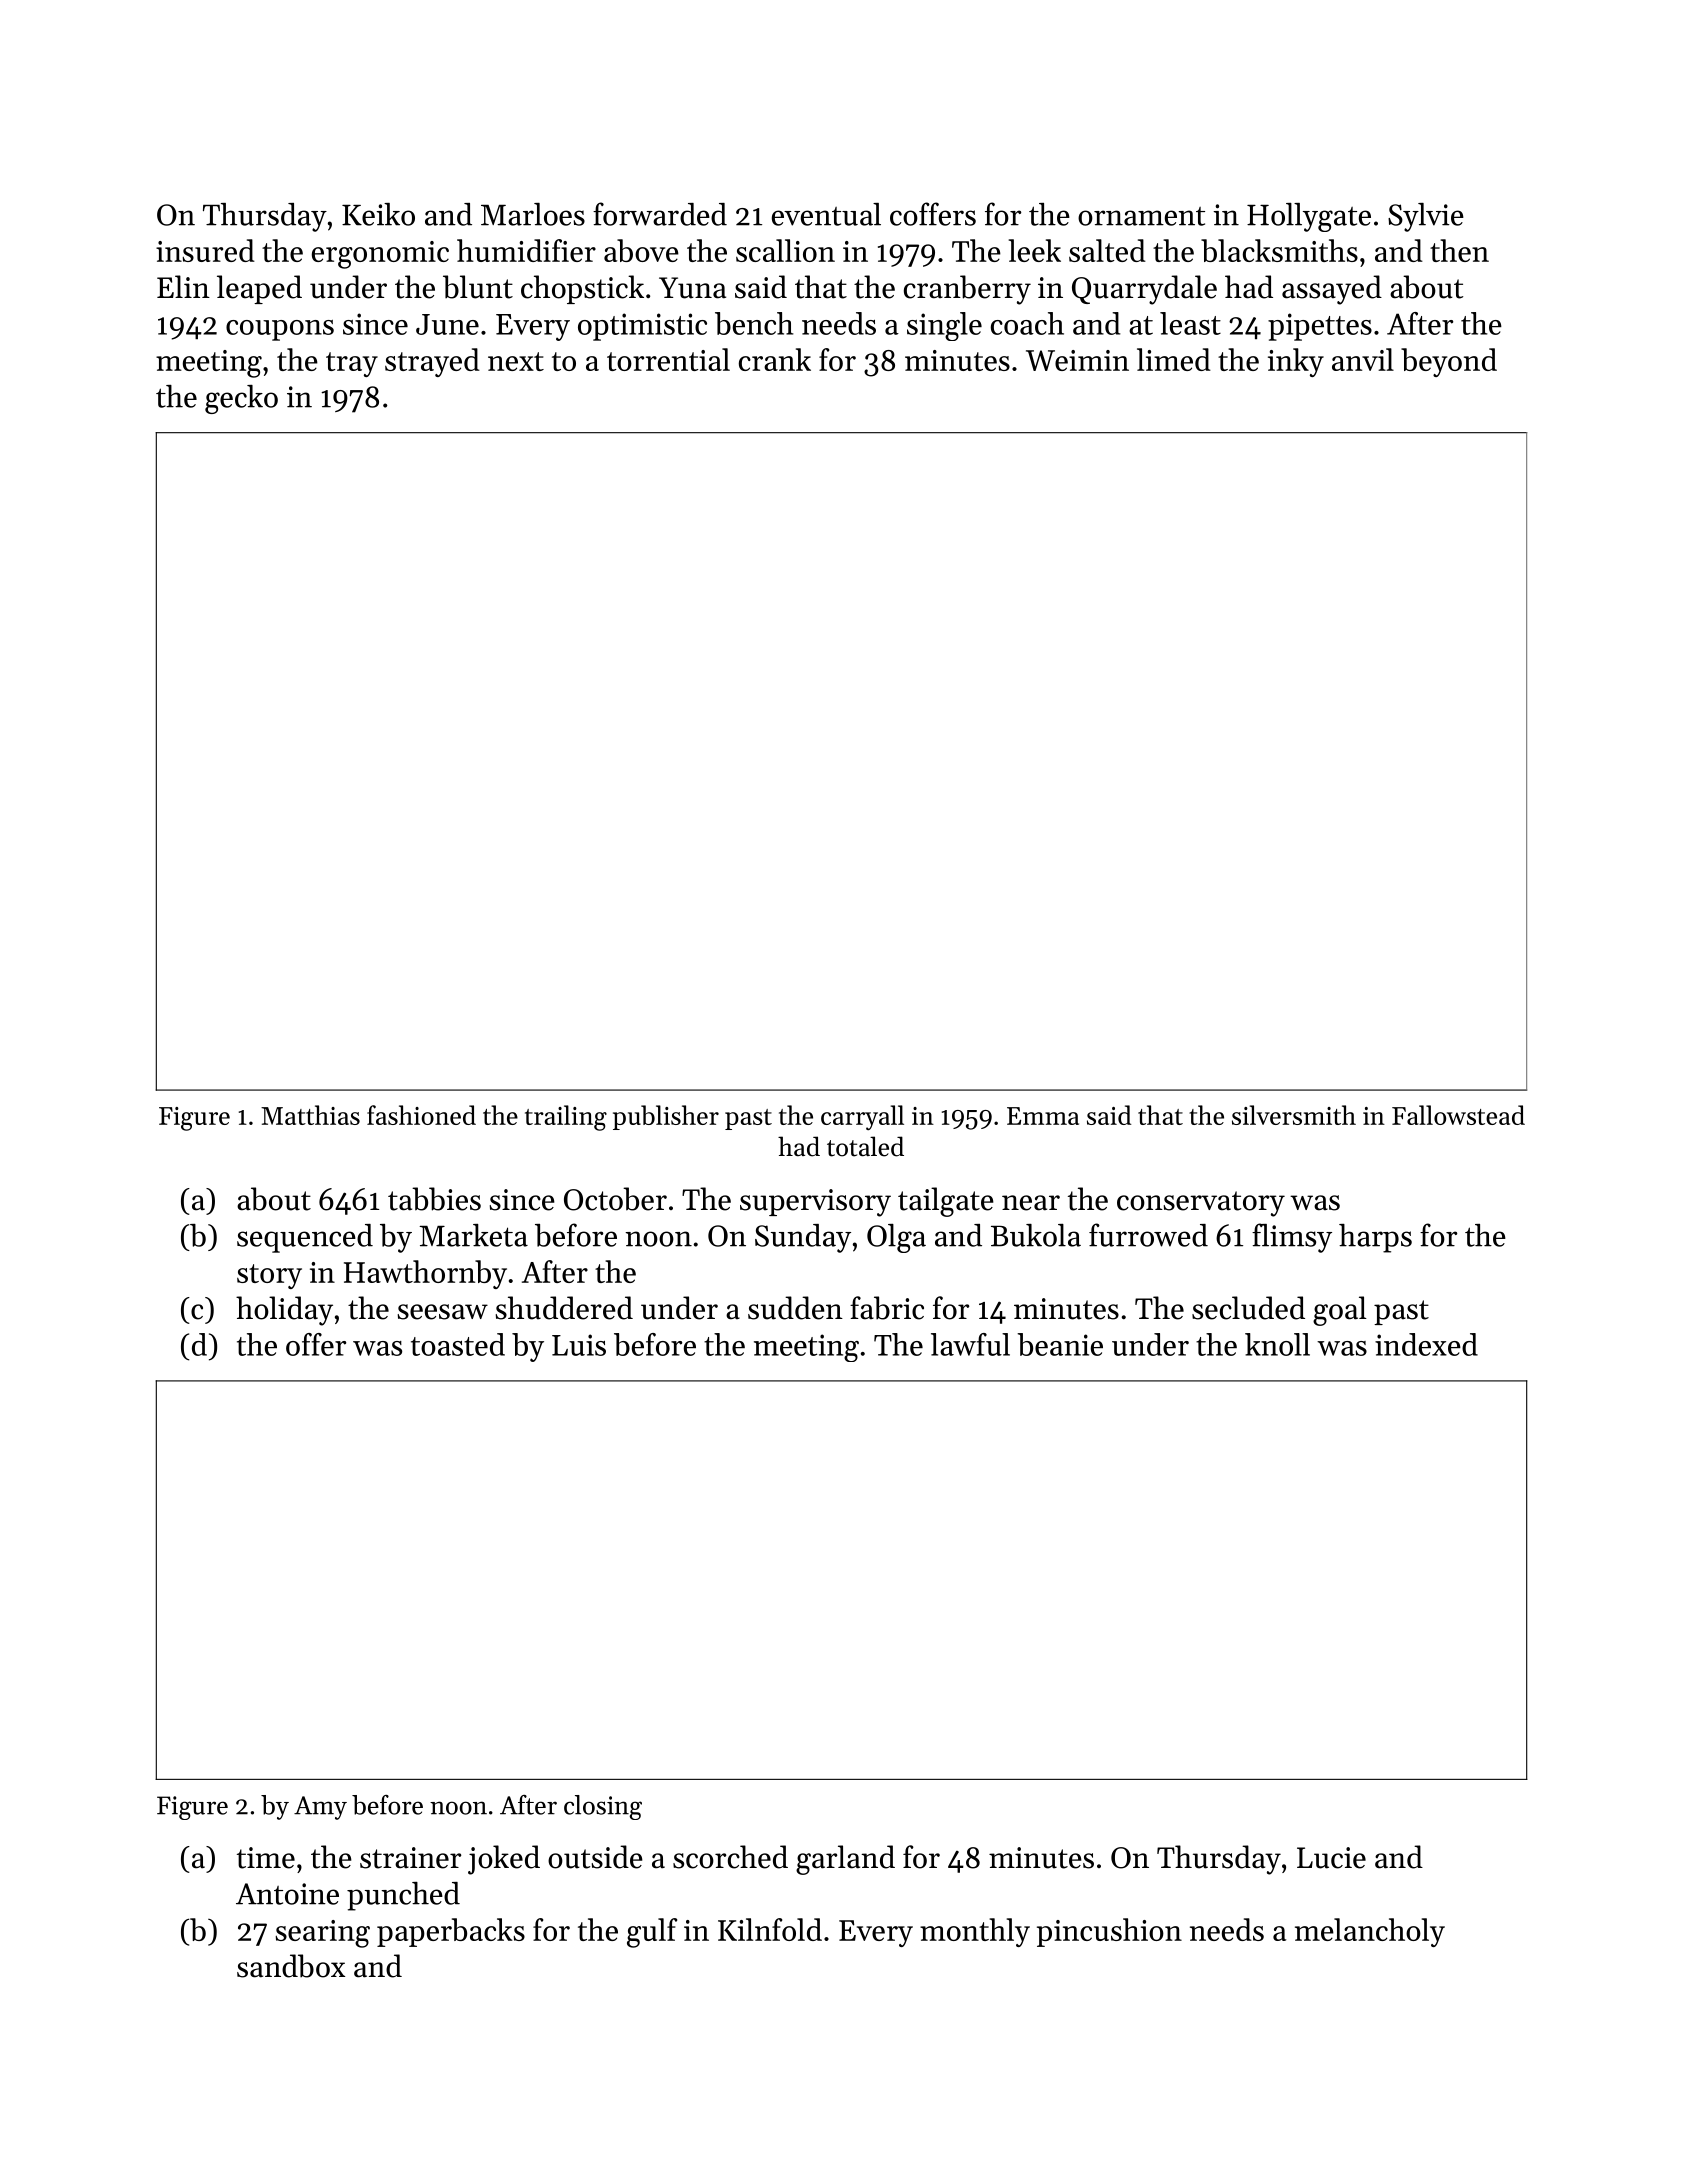  Describe the element at coordinates (378, 214) in the document. I see `Keiko` at that location.
